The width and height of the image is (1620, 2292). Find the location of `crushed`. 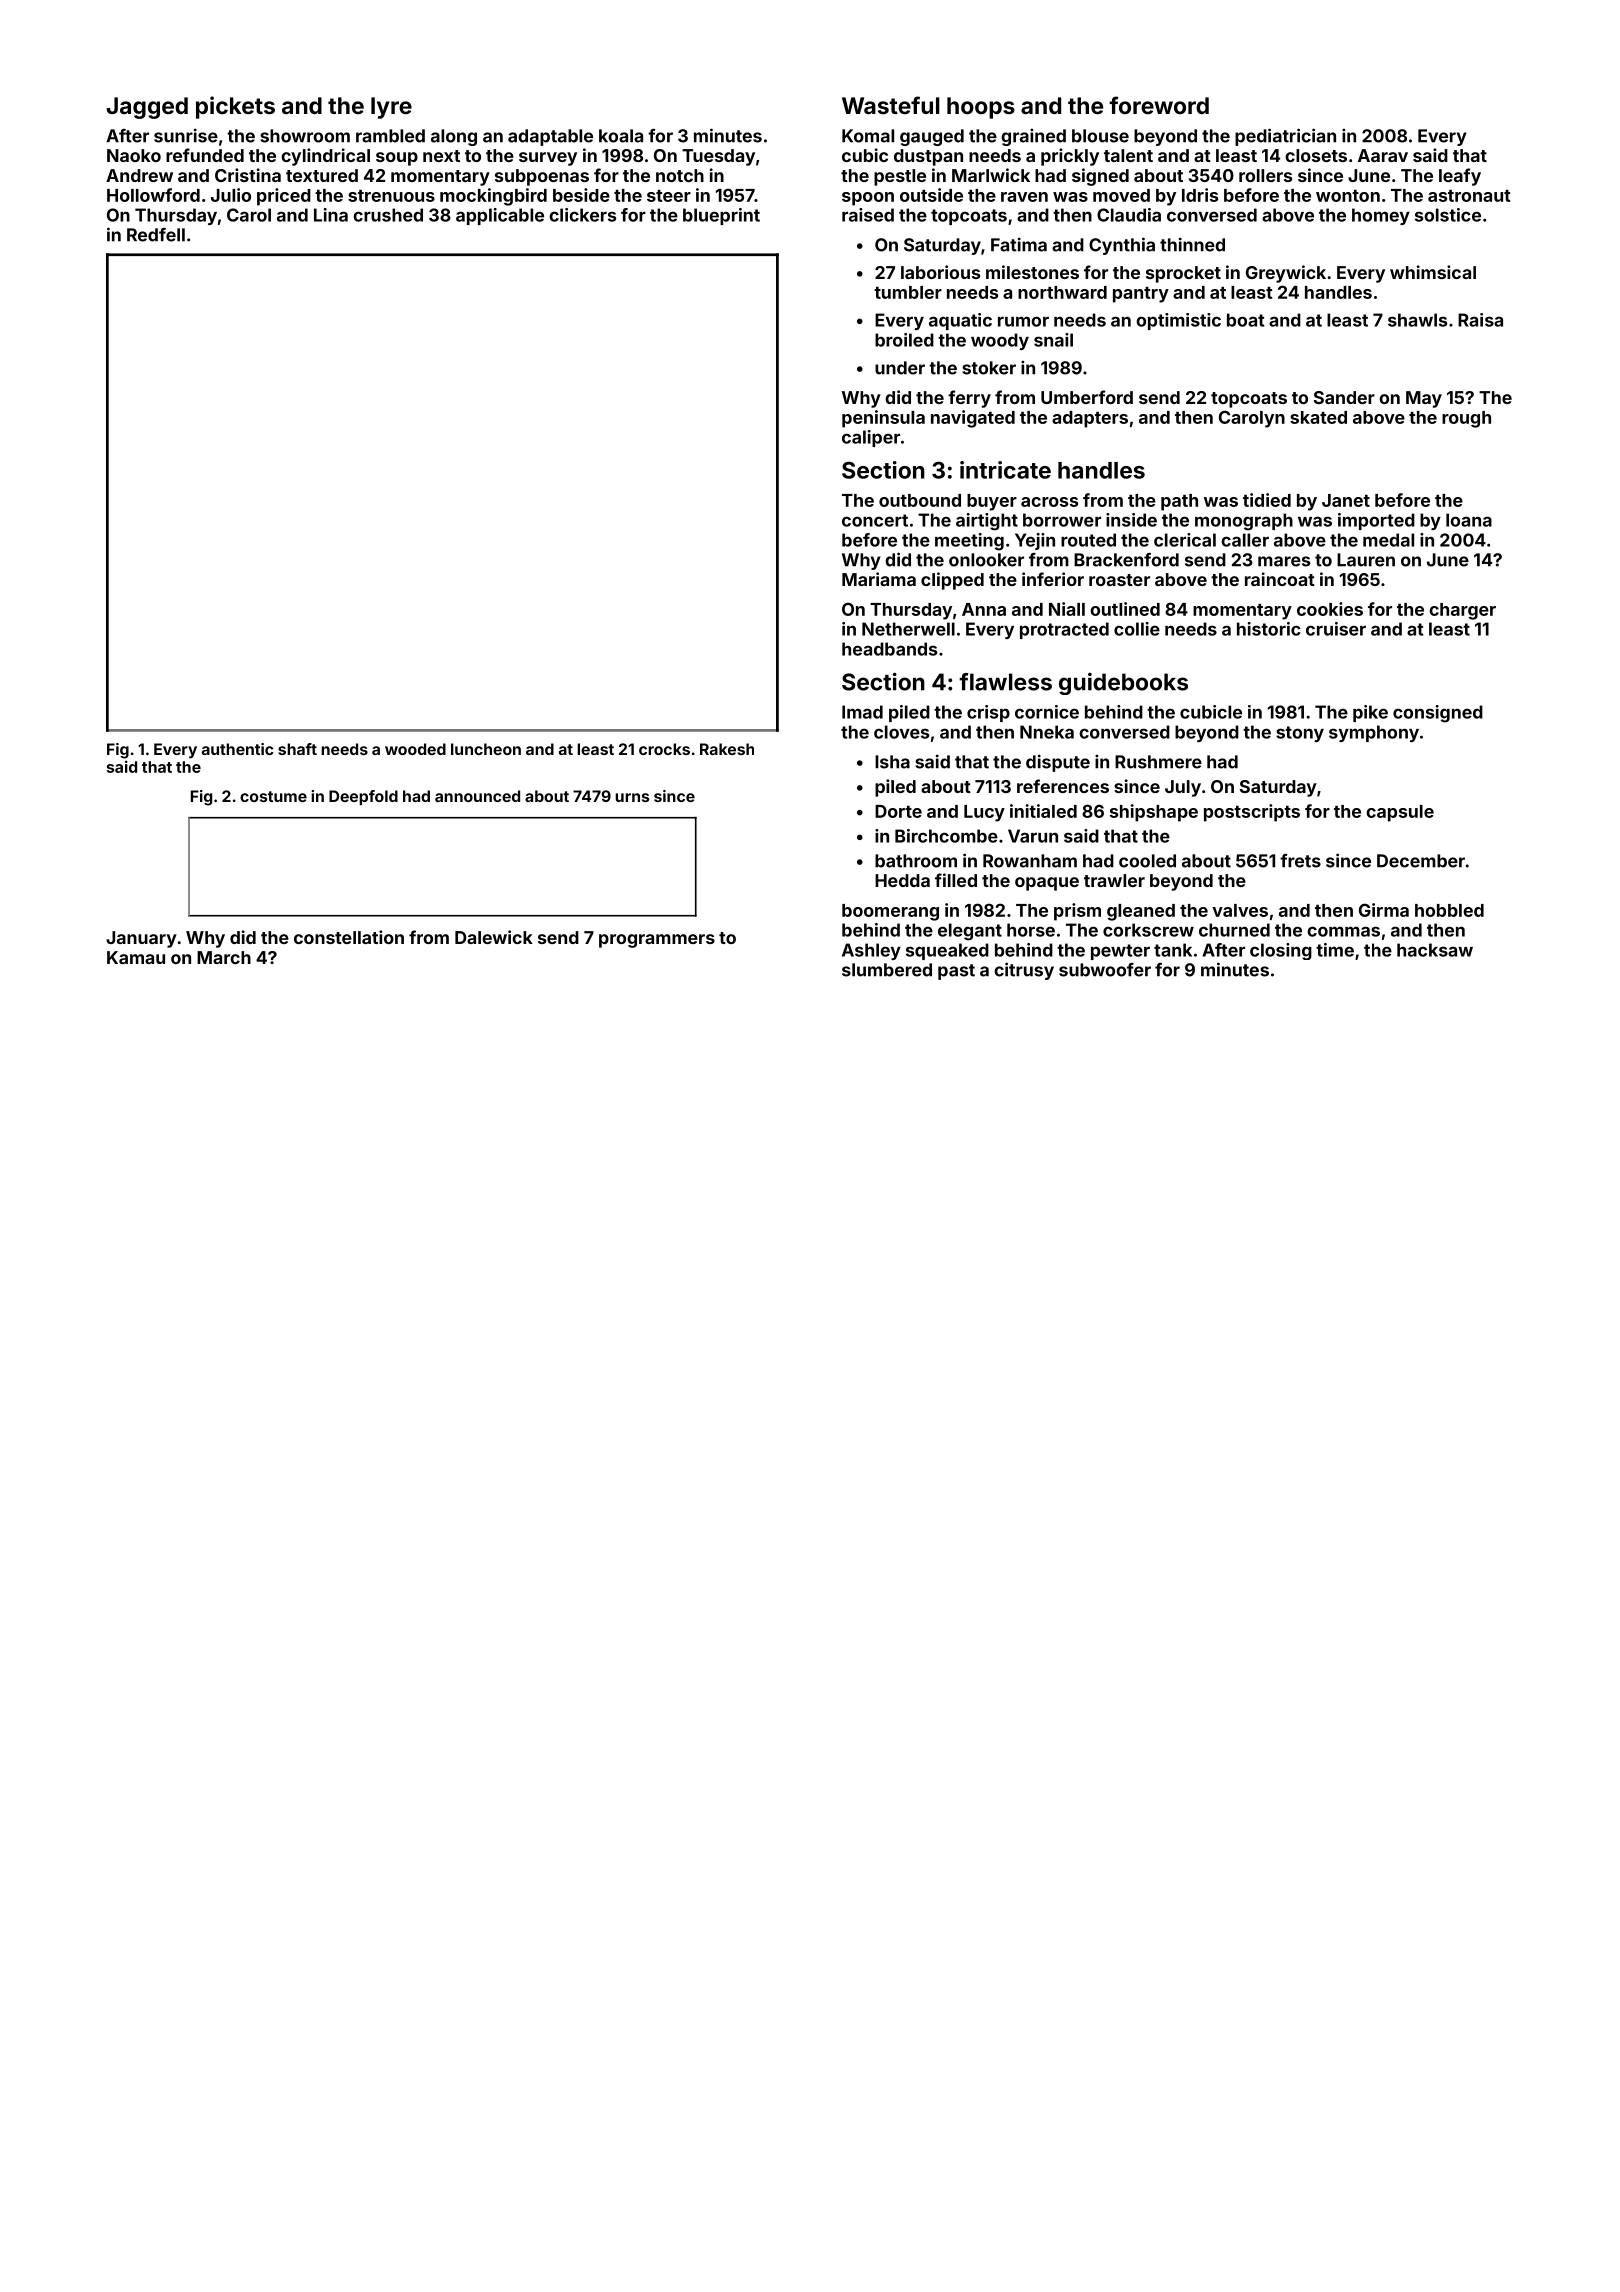

crushed is located at coordinates (388, 215).
